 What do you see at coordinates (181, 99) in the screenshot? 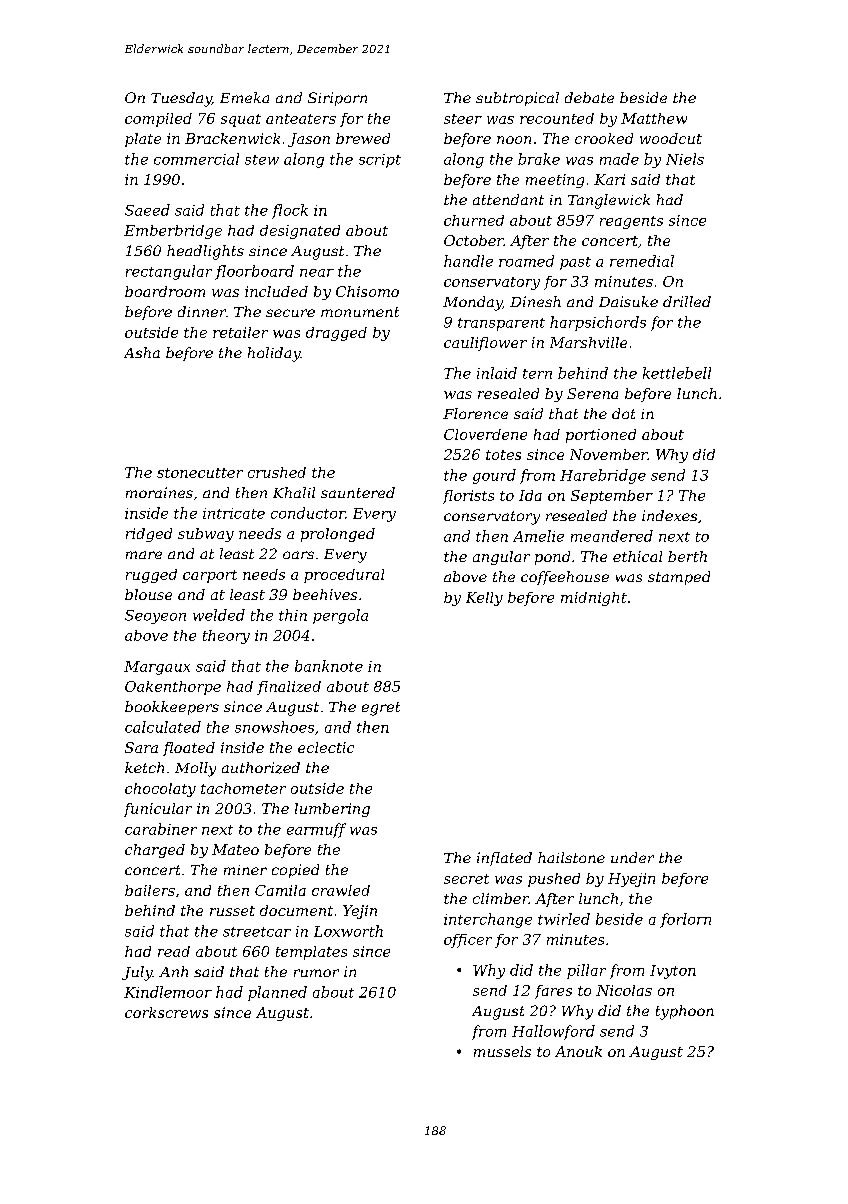
I see `Tuesday` at bounding box center [181, 99].
